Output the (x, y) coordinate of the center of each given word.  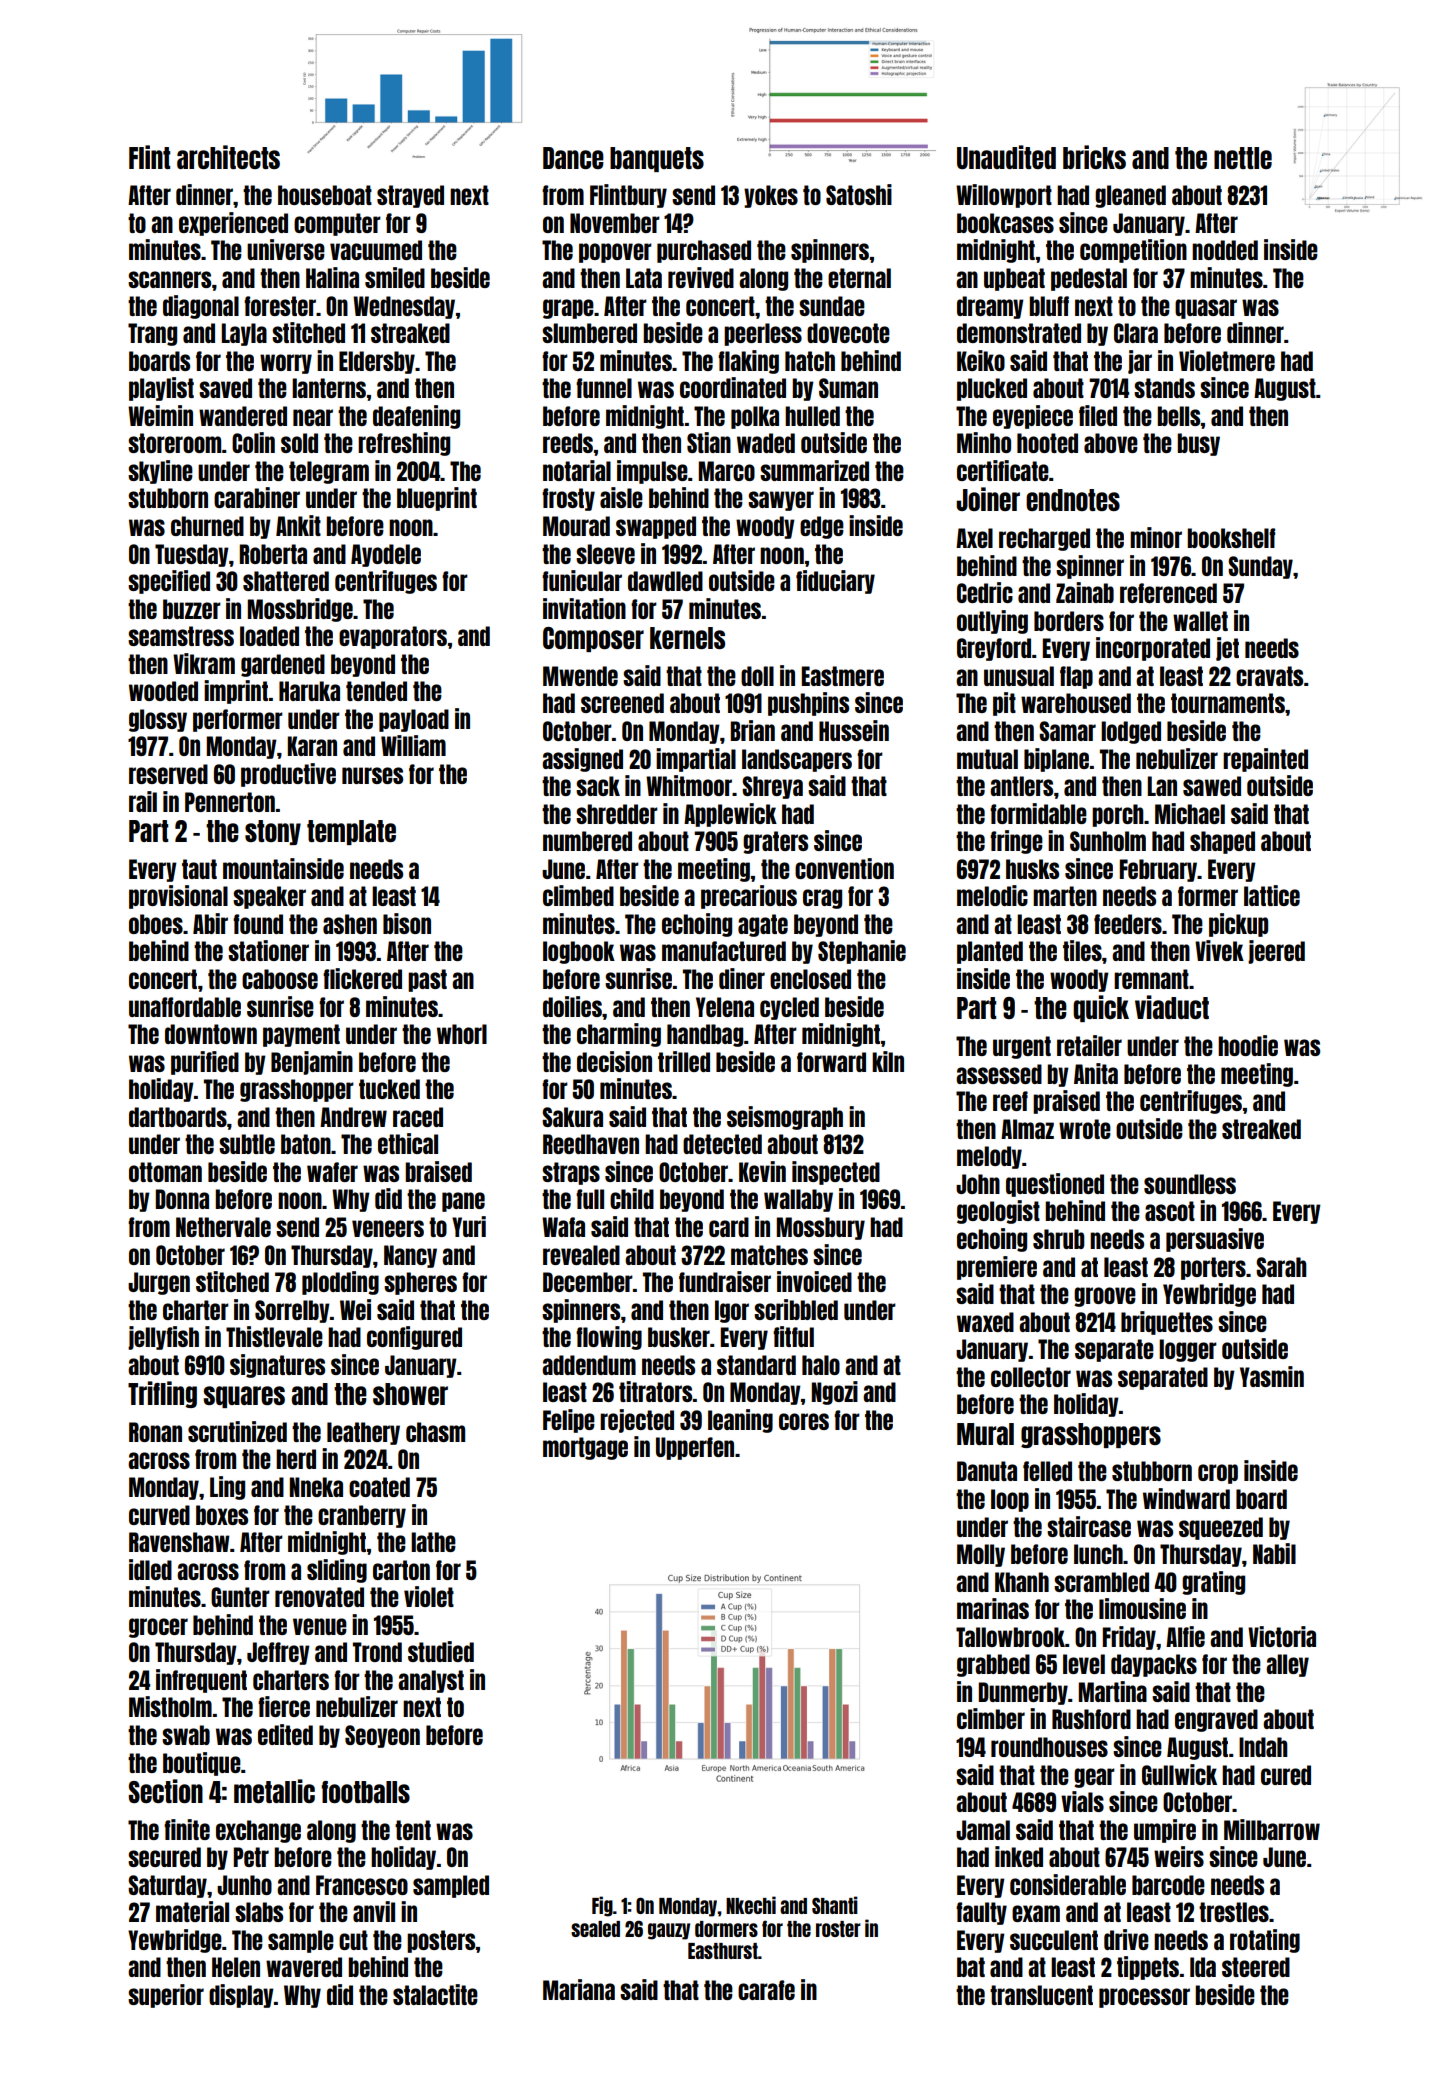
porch (1118, 815)
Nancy (410, 1256)
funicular (582, 580)
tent (413, 1830)
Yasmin (1272, 1376)
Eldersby (377, 362)
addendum (589, 1365)
